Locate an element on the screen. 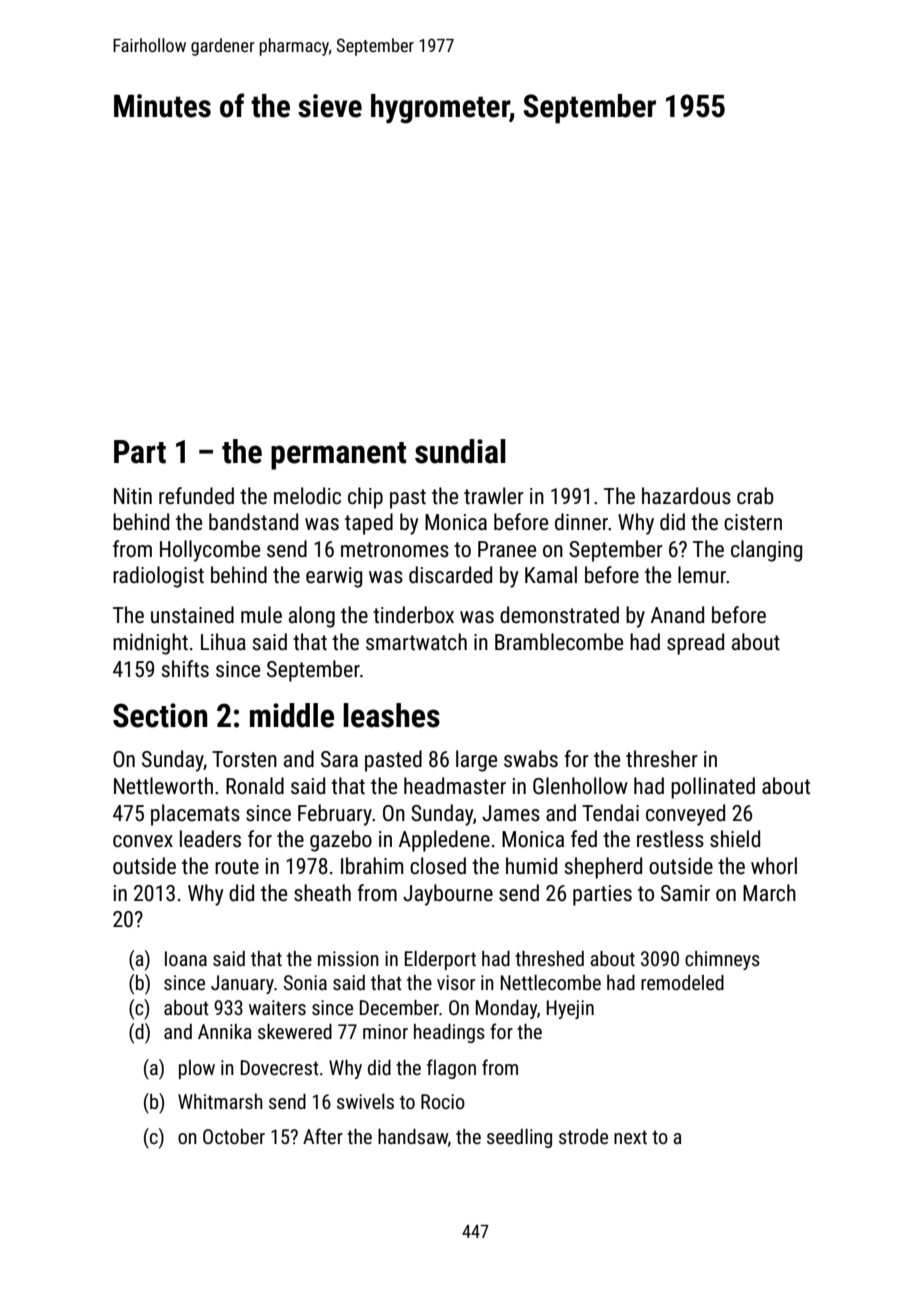 The image size is (924, 1311). discarded is located at coordinates (450, 575).
